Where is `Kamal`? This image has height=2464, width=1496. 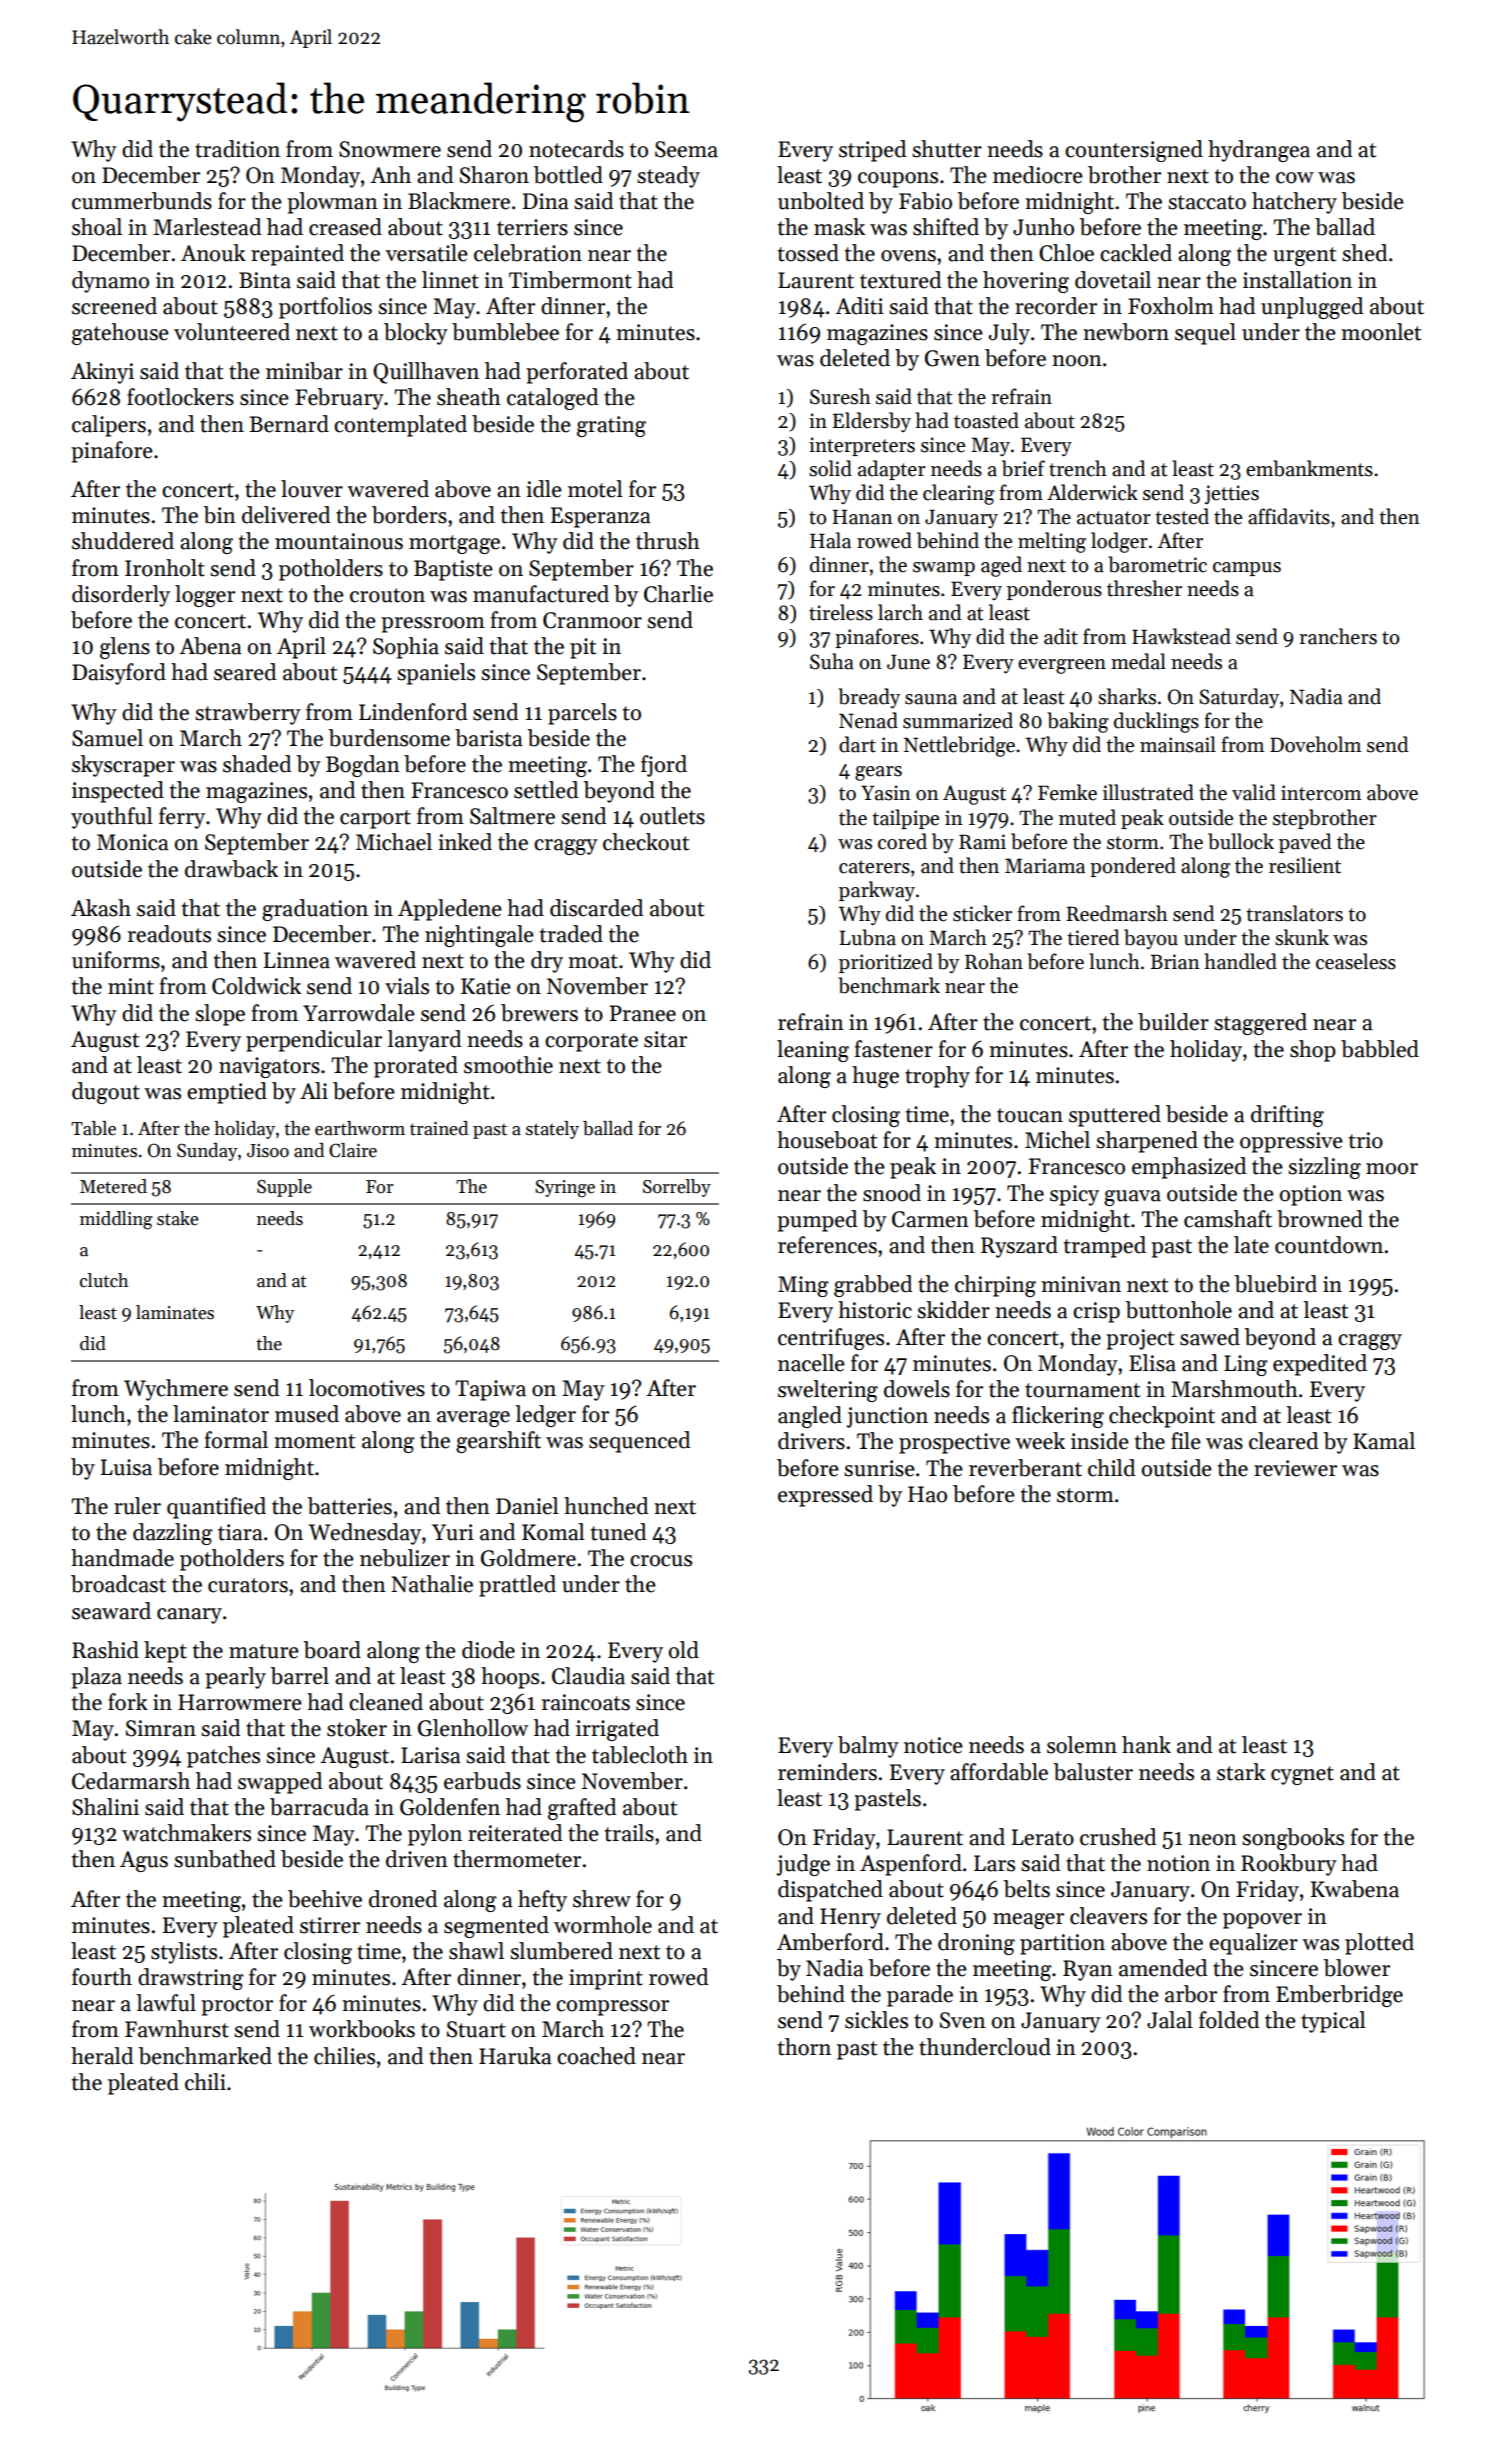 Kamal is located at coordinates (1384, 1441).
